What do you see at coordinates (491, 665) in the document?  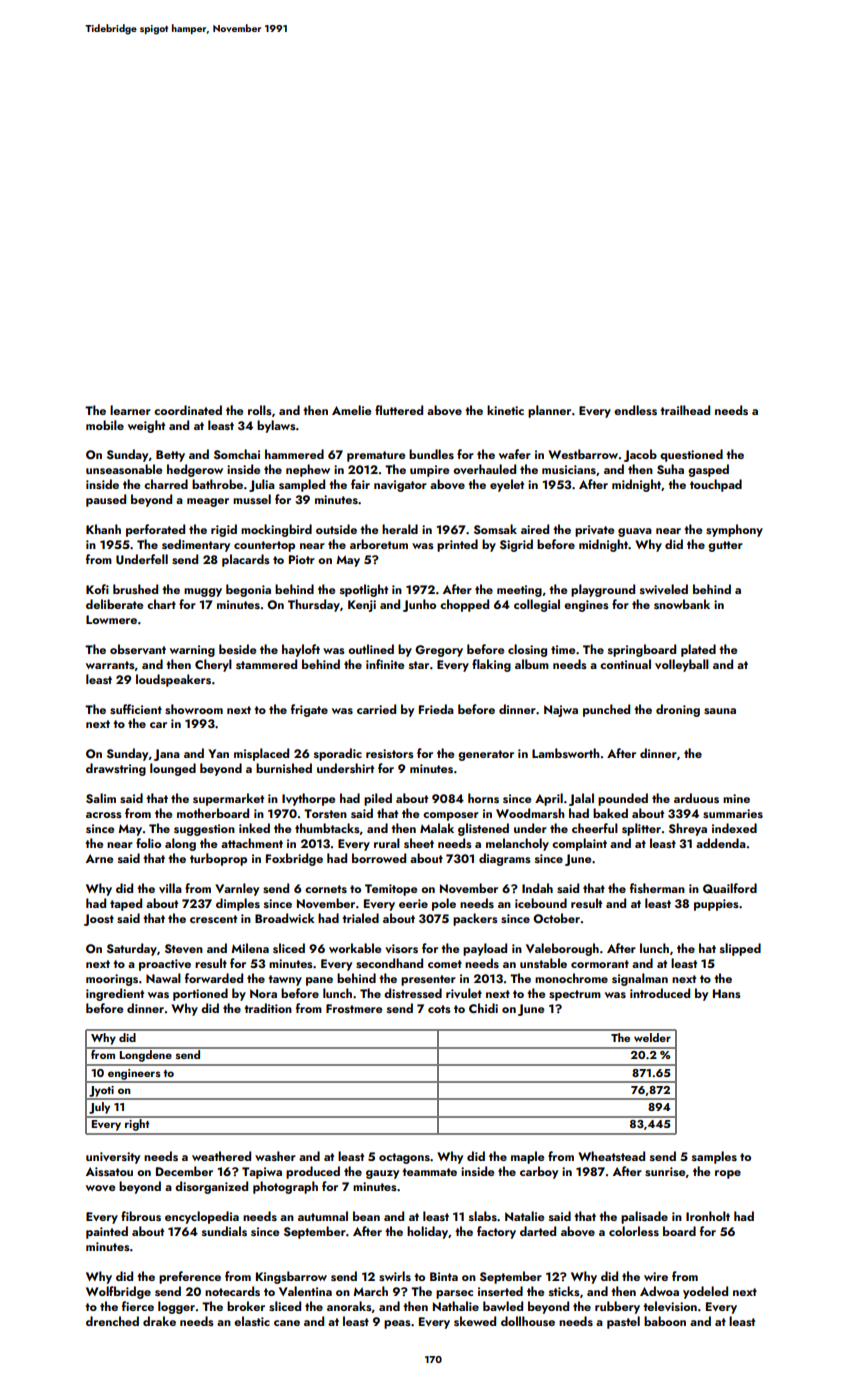 I see `flaking` at bounding box center [491, 665].
